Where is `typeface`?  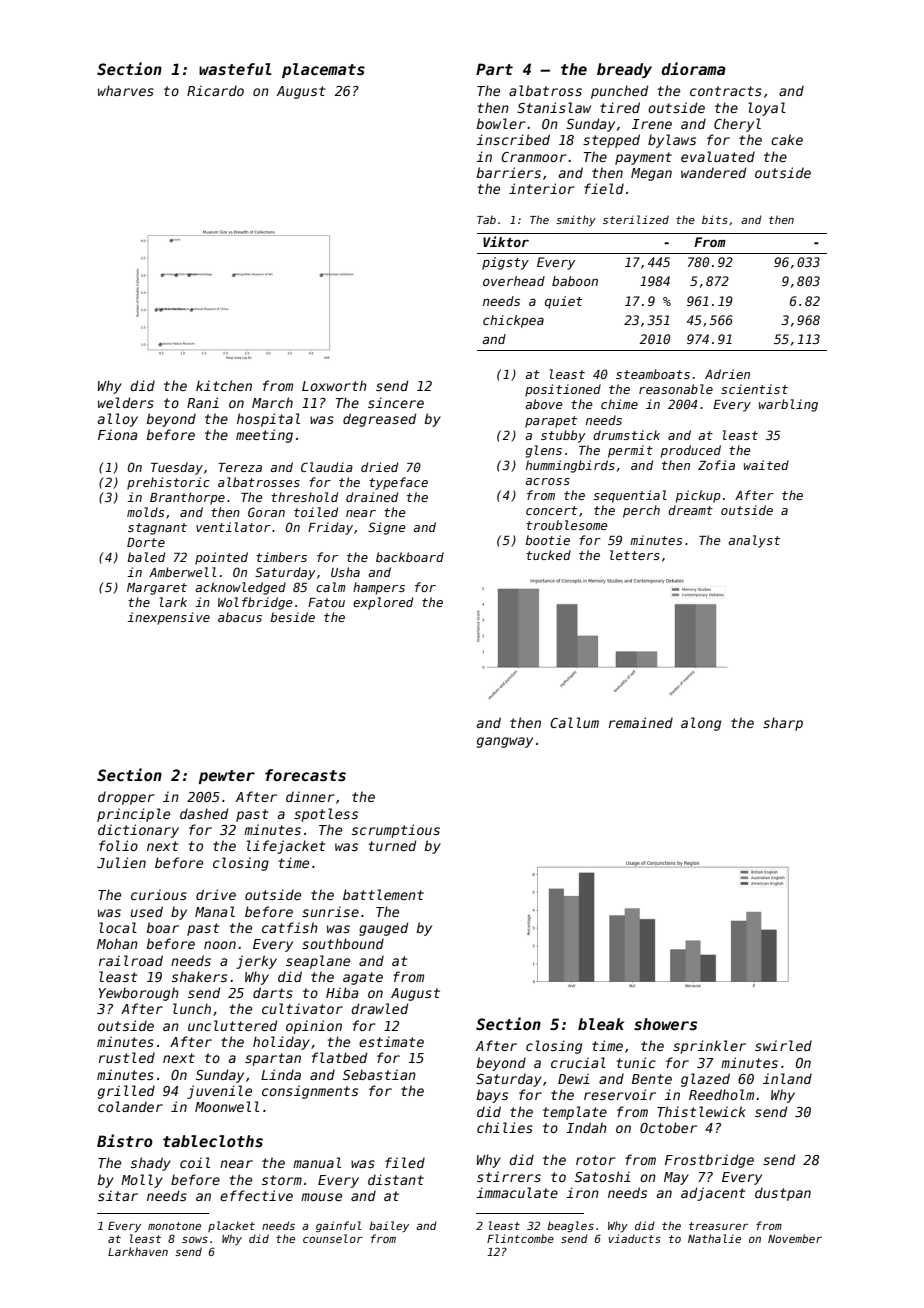
typeface is located at coordinates (398, 483).
